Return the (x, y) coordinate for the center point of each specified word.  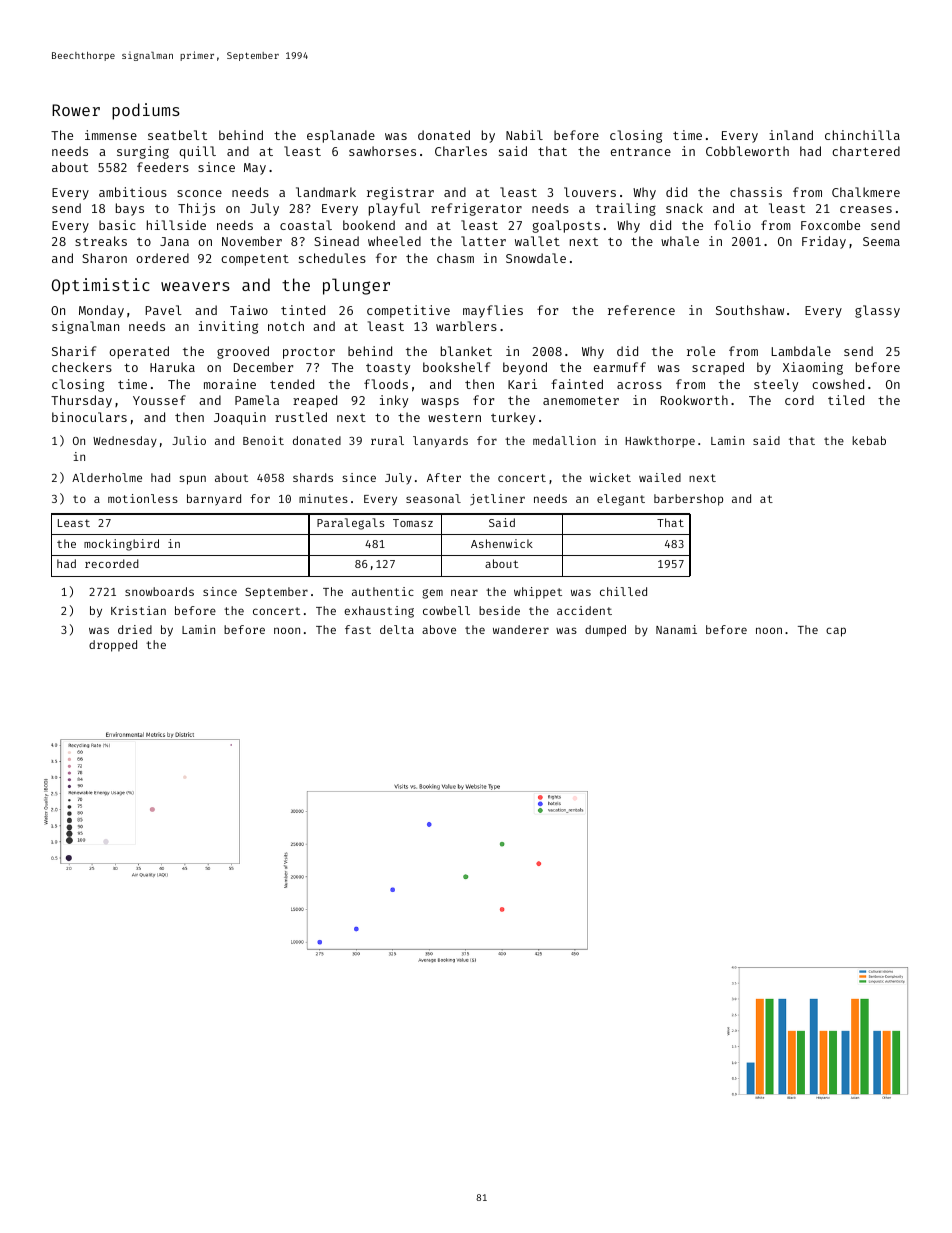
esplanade (341, 136)
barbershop (688, 500)
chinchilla (862, 135)
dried (135, 629)
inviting (228, 327)
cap (836, 632)
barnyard (214, 500)
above (439, 629)
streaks (101, 241)
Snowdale (536, 258)
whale (680, 241)
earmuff (620, 367)
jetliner (497, 500)
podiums (146, 111)
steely (776, 385)
